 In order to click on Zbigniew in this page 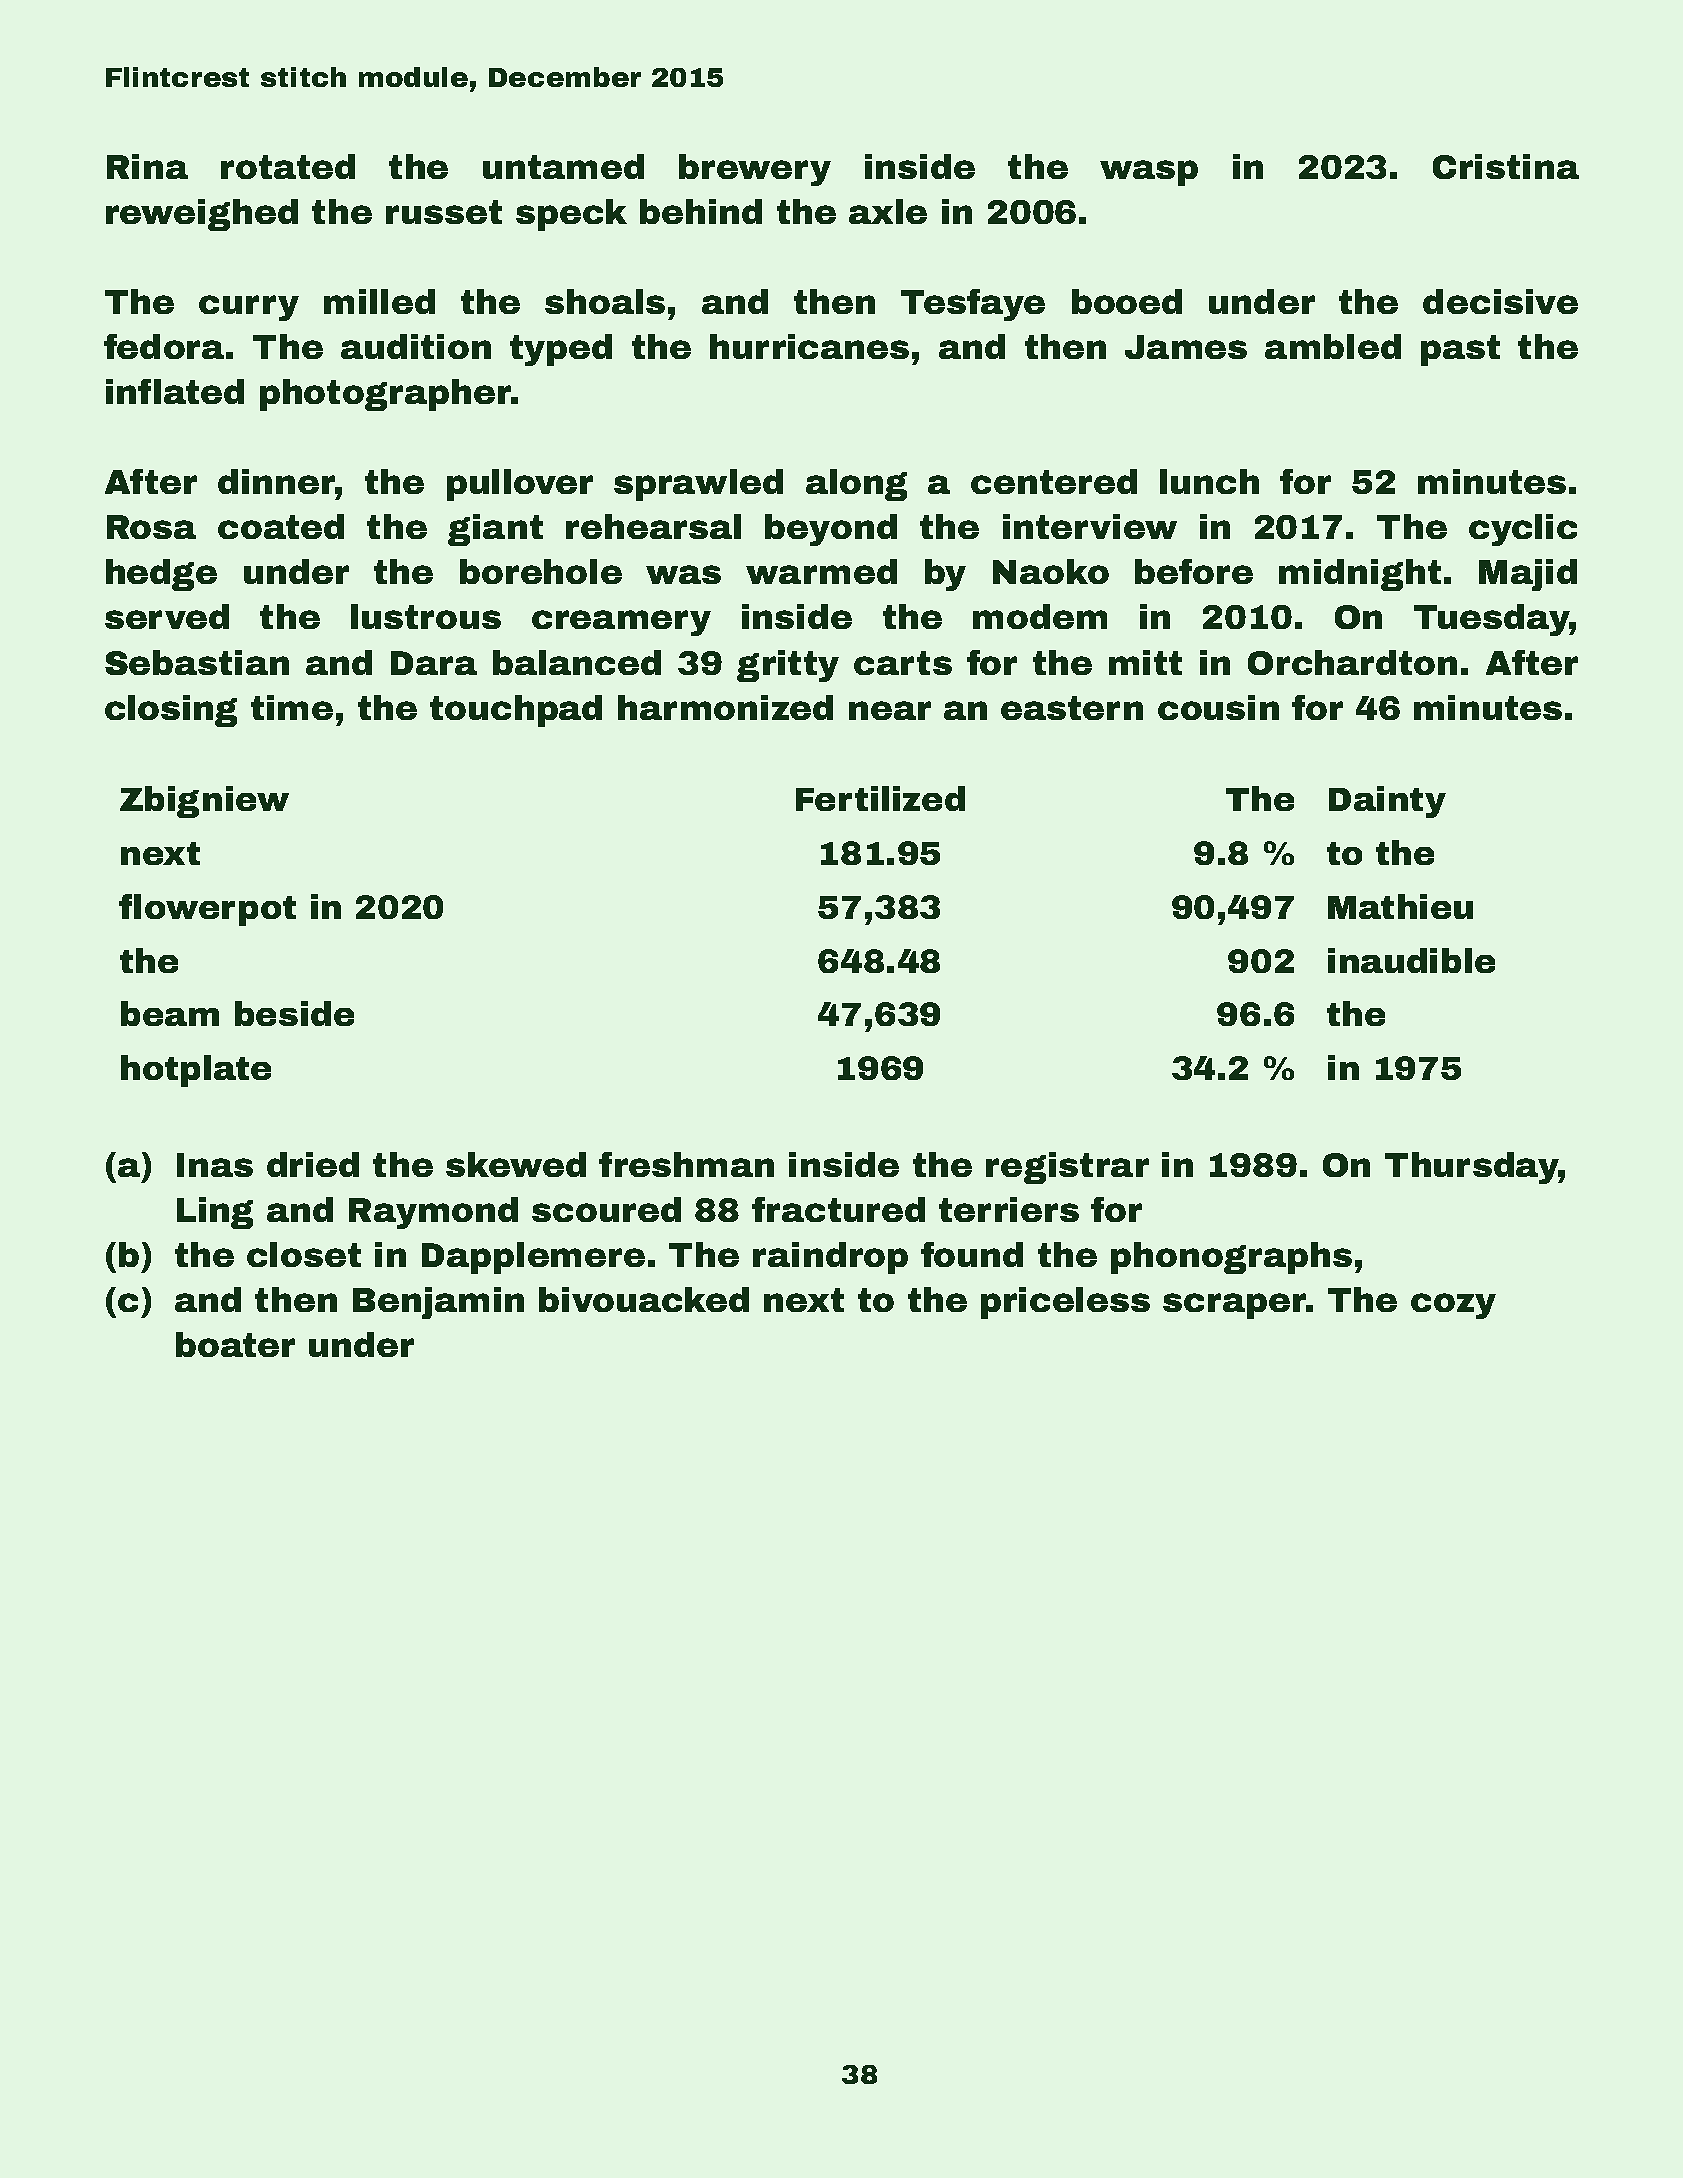, I will do `click(204, 802)`.
